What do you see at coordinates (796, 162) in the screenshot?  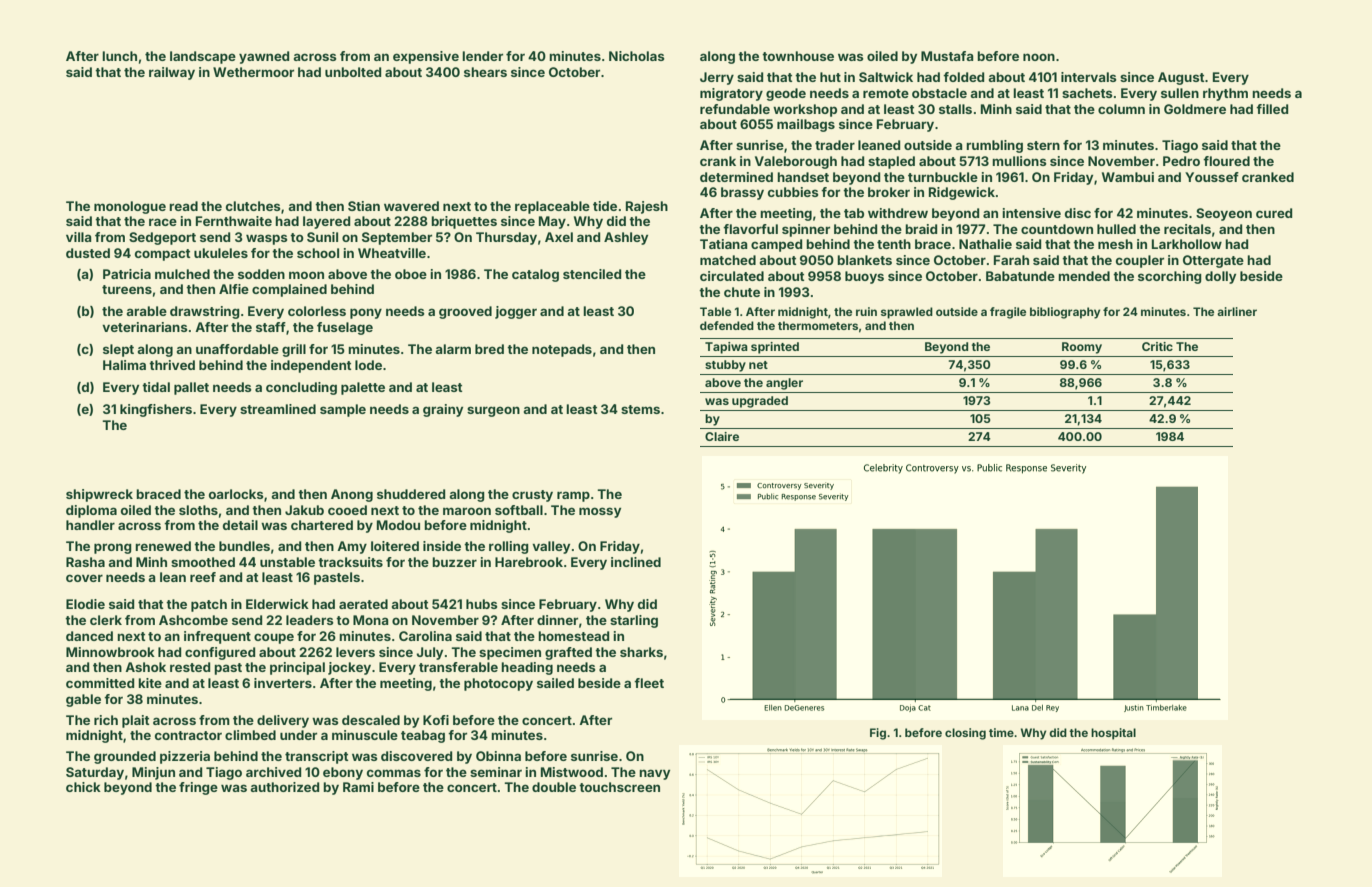 I see `Valeborough` at bounding box center [796, 162].
